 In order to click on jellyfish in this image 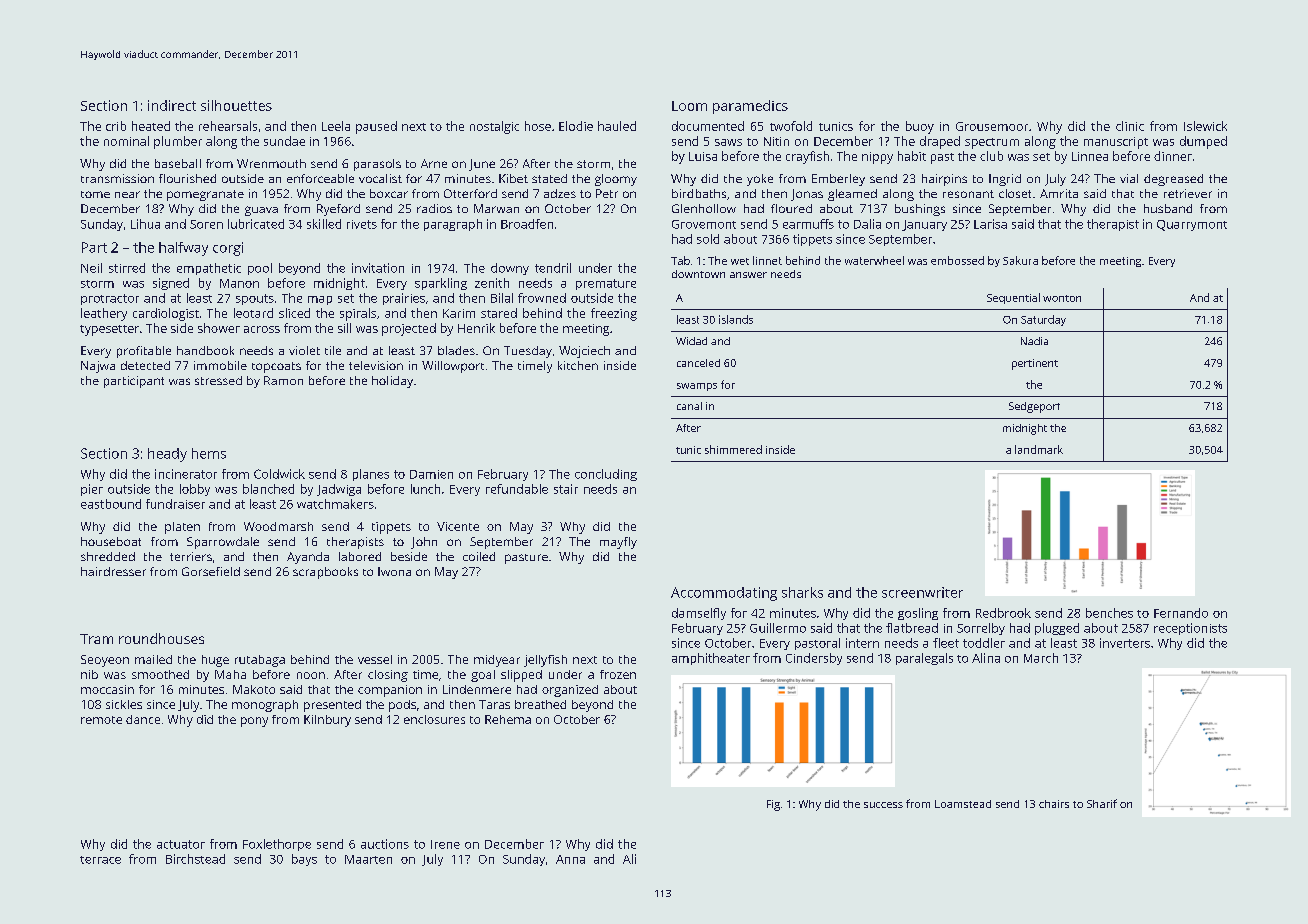, I will do `click(545, 661)`.
